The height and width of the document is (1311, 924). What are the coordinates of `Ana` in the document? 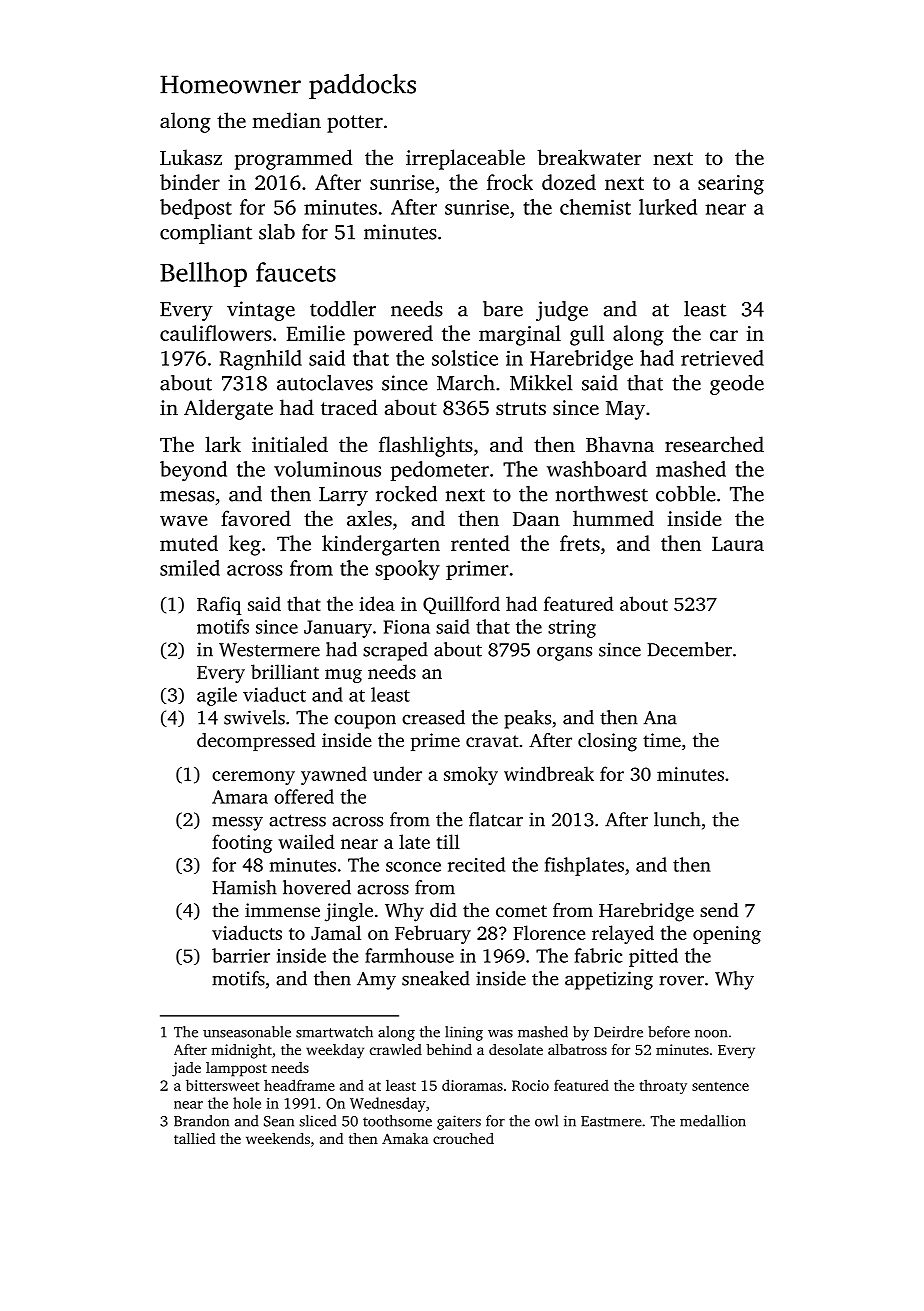 It's located at (660, 718).
